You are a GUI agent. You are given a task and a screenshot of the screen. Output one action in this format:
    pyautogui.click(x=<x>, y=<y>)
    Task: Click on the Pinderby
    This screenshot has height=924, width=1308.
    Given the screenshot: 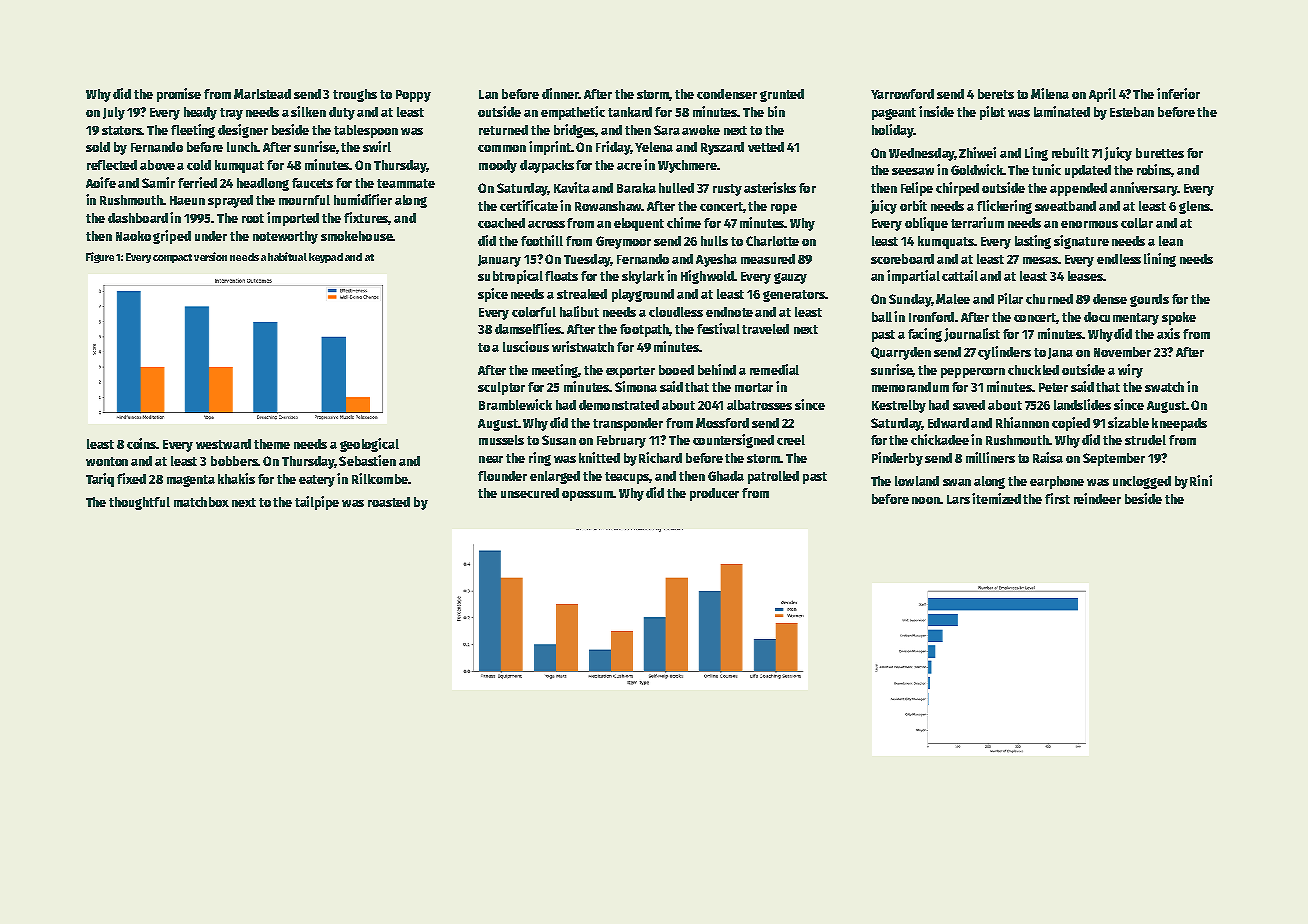 What is the action you would take?
    pyautogui.click(x=897, y=459)
